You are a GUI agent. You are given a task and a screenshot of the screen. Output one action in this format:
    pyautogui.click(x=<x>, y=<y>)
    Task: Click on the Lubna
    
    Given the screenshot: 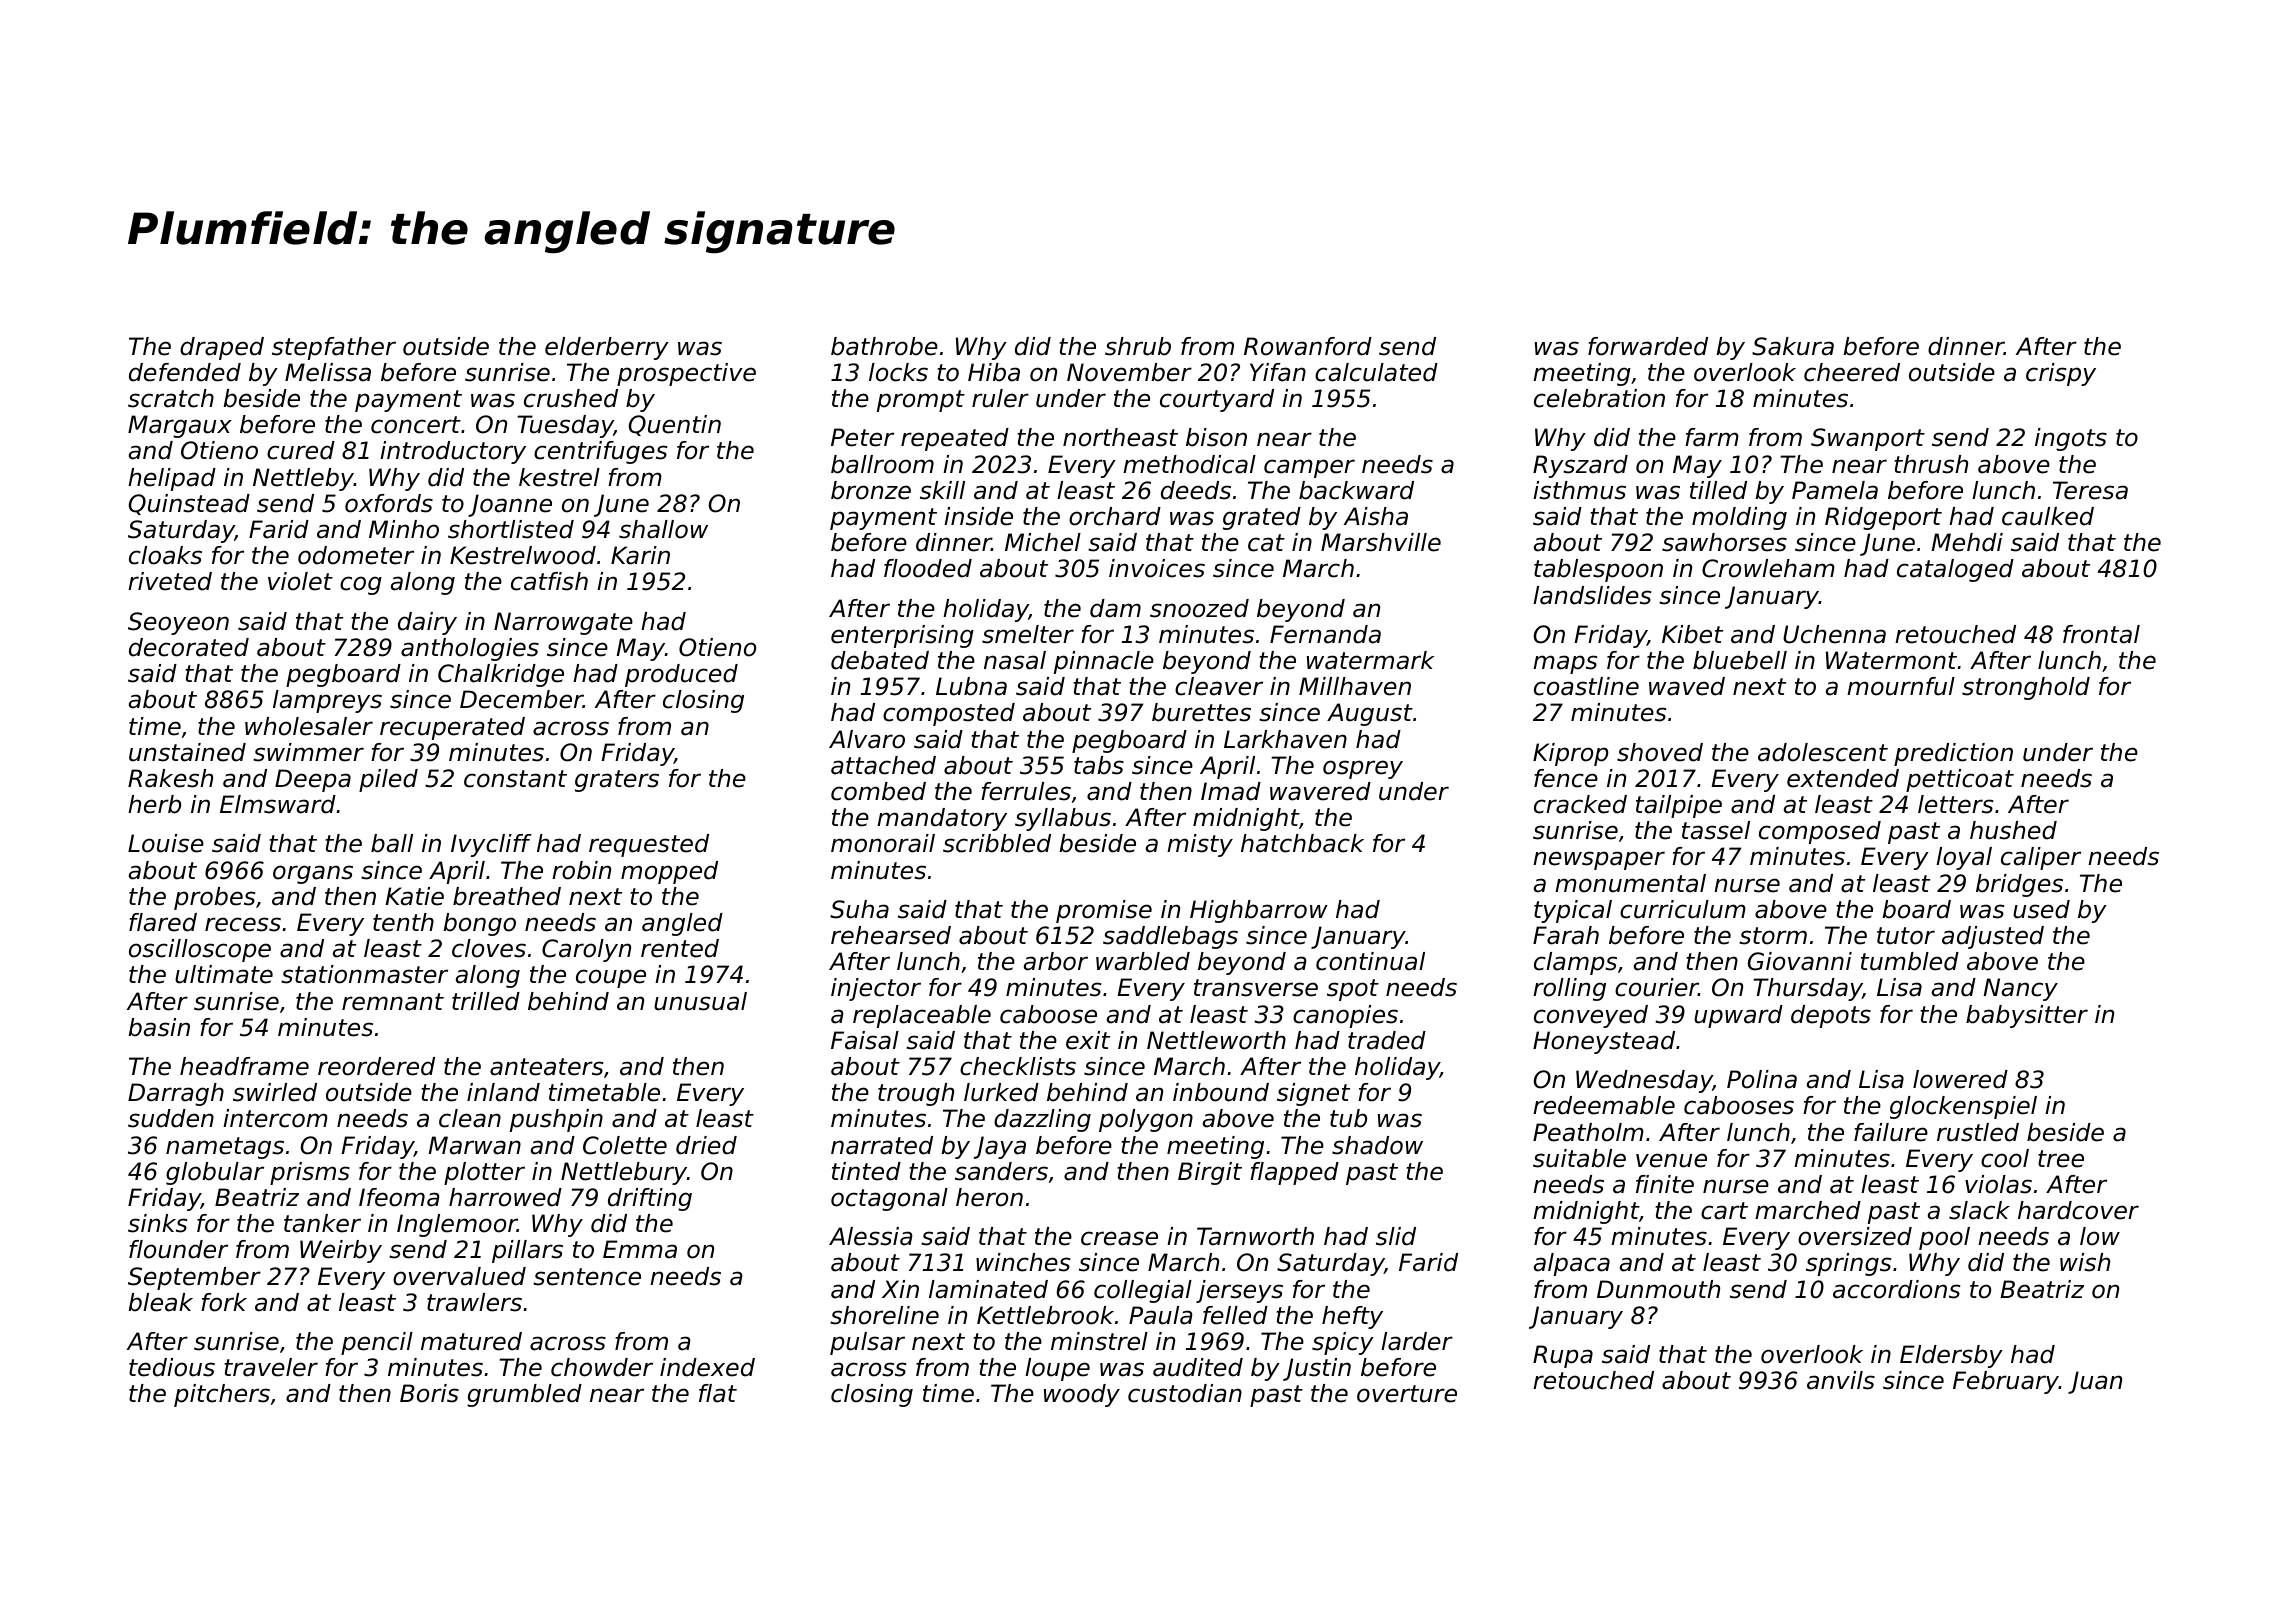 What is the action you would take?
    pyautogui.click(x=971, y=686)
